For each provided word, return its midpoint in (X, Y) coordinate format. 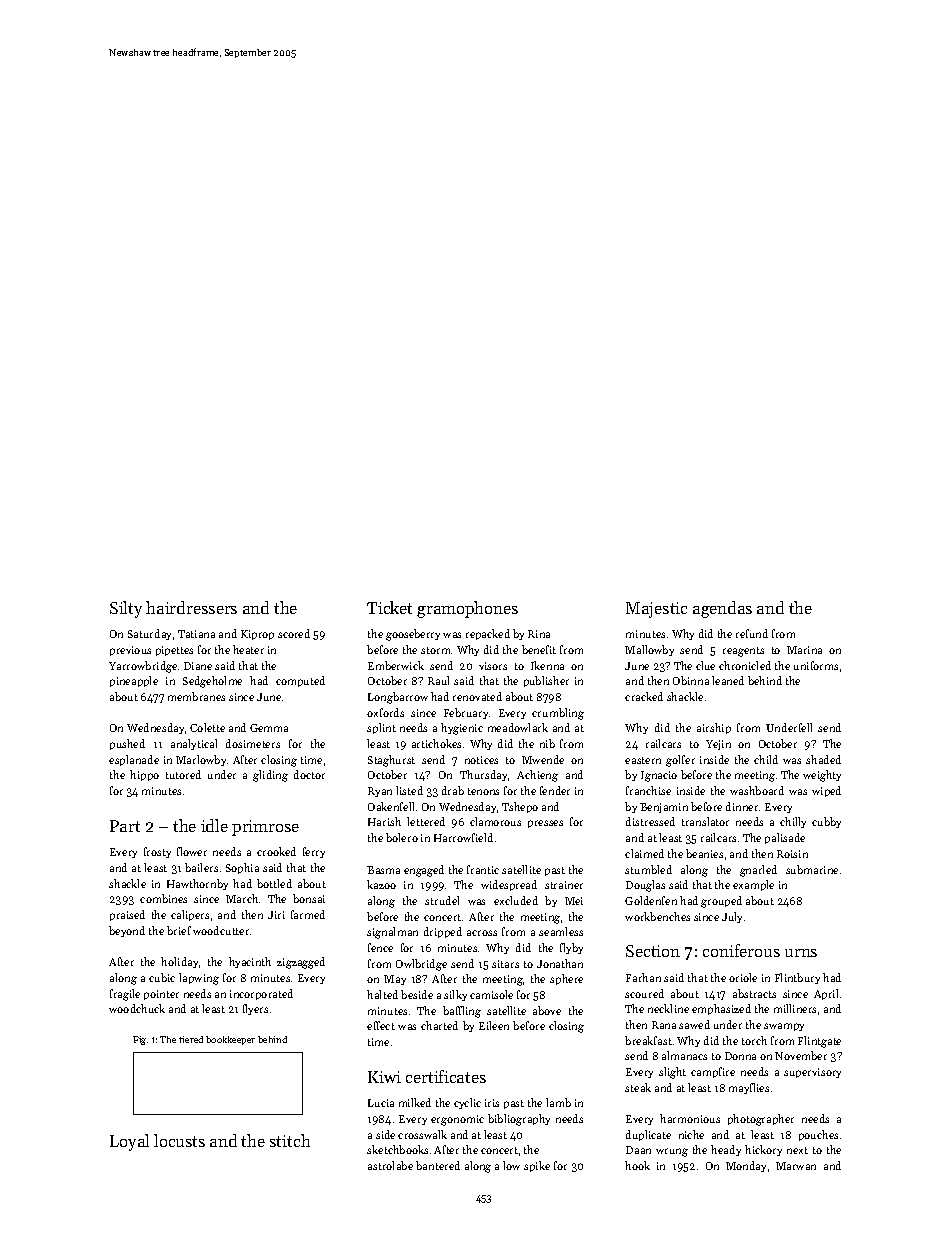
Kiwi (384, 1077)
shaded (823, 759)
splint (381, 728)
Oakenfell (391, 806)
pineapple (134, 681)
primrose (265, 828)
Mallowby (649, 650)
